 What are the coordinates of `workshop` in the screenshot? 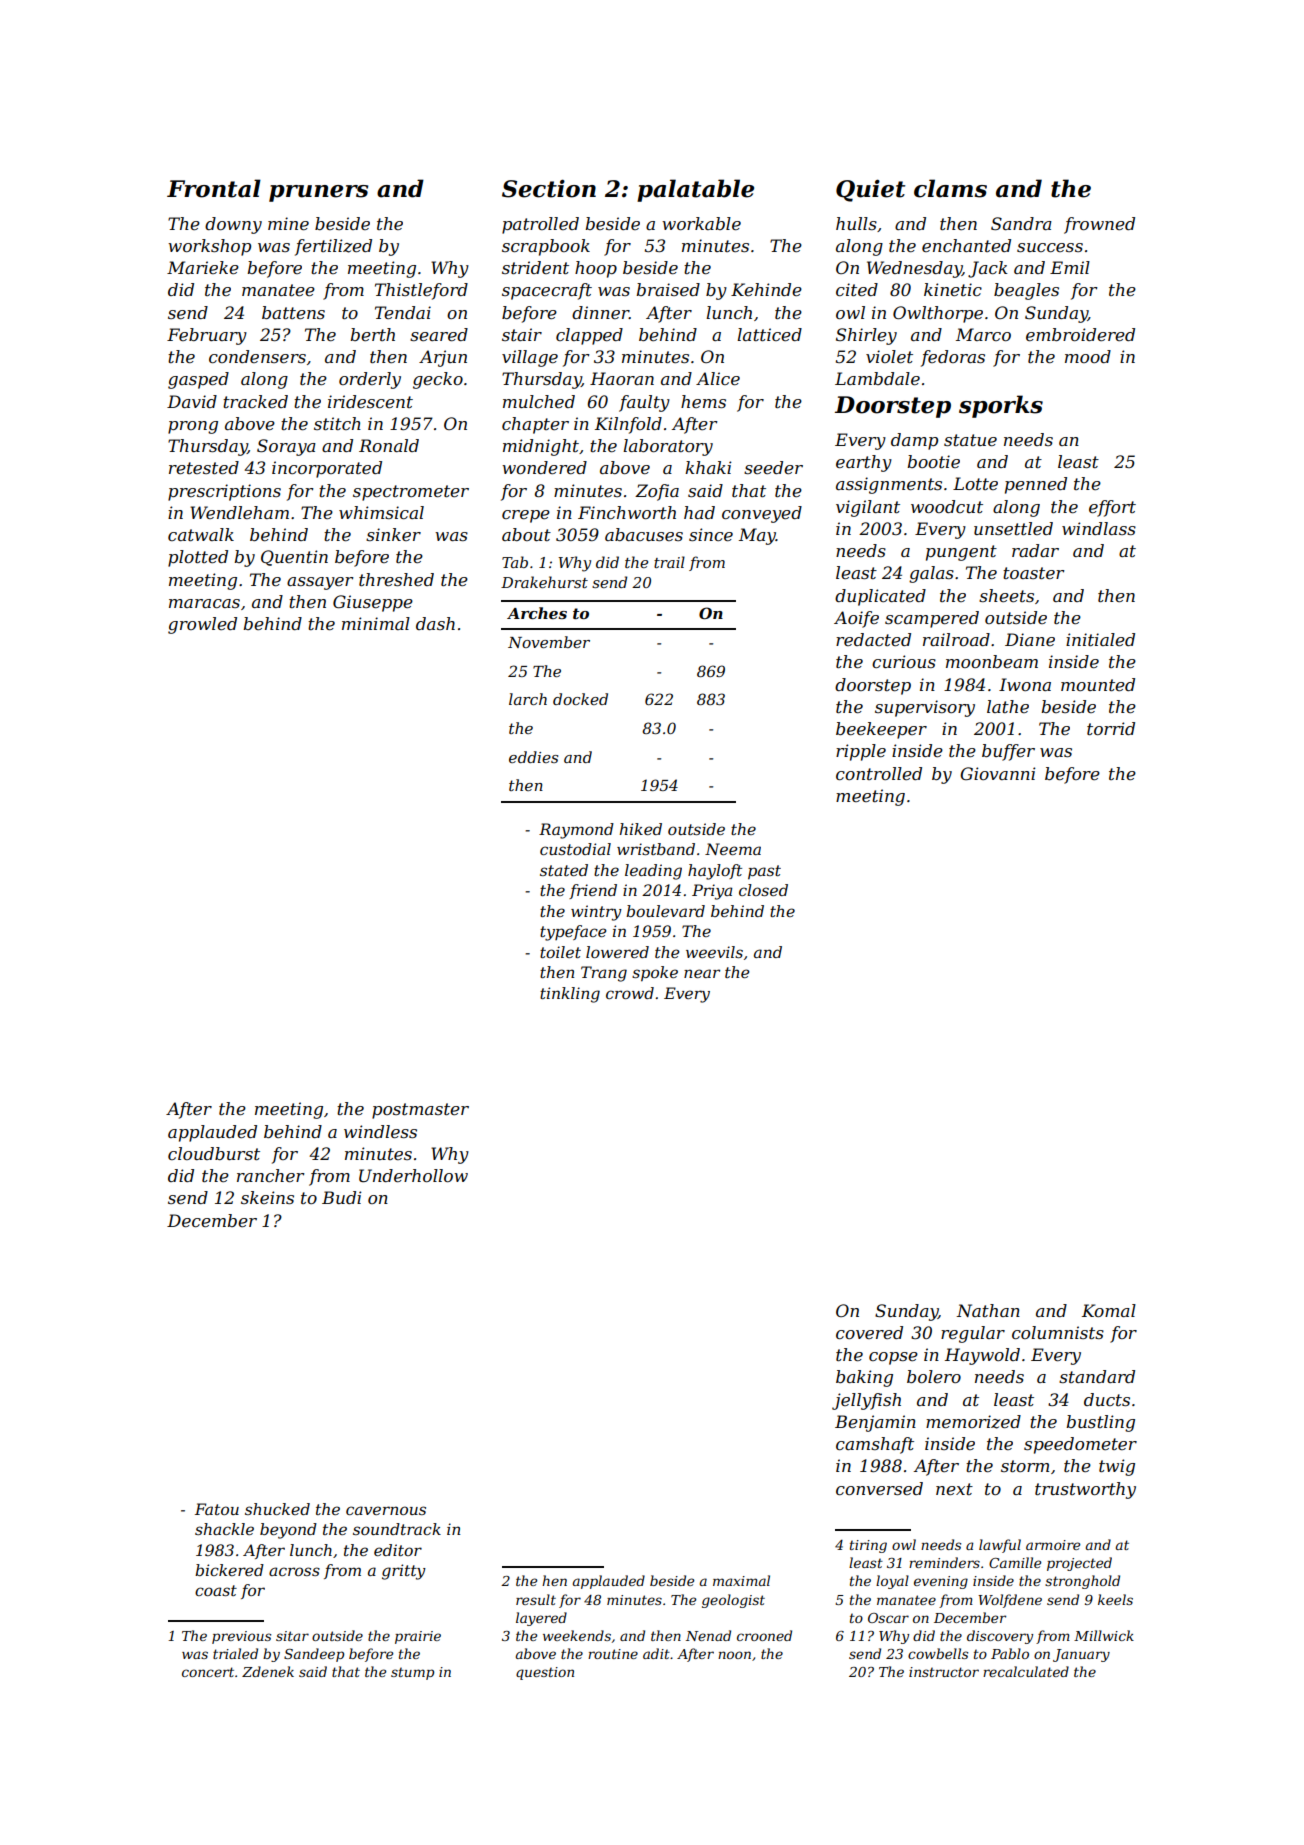 It's located at (209, 247).
